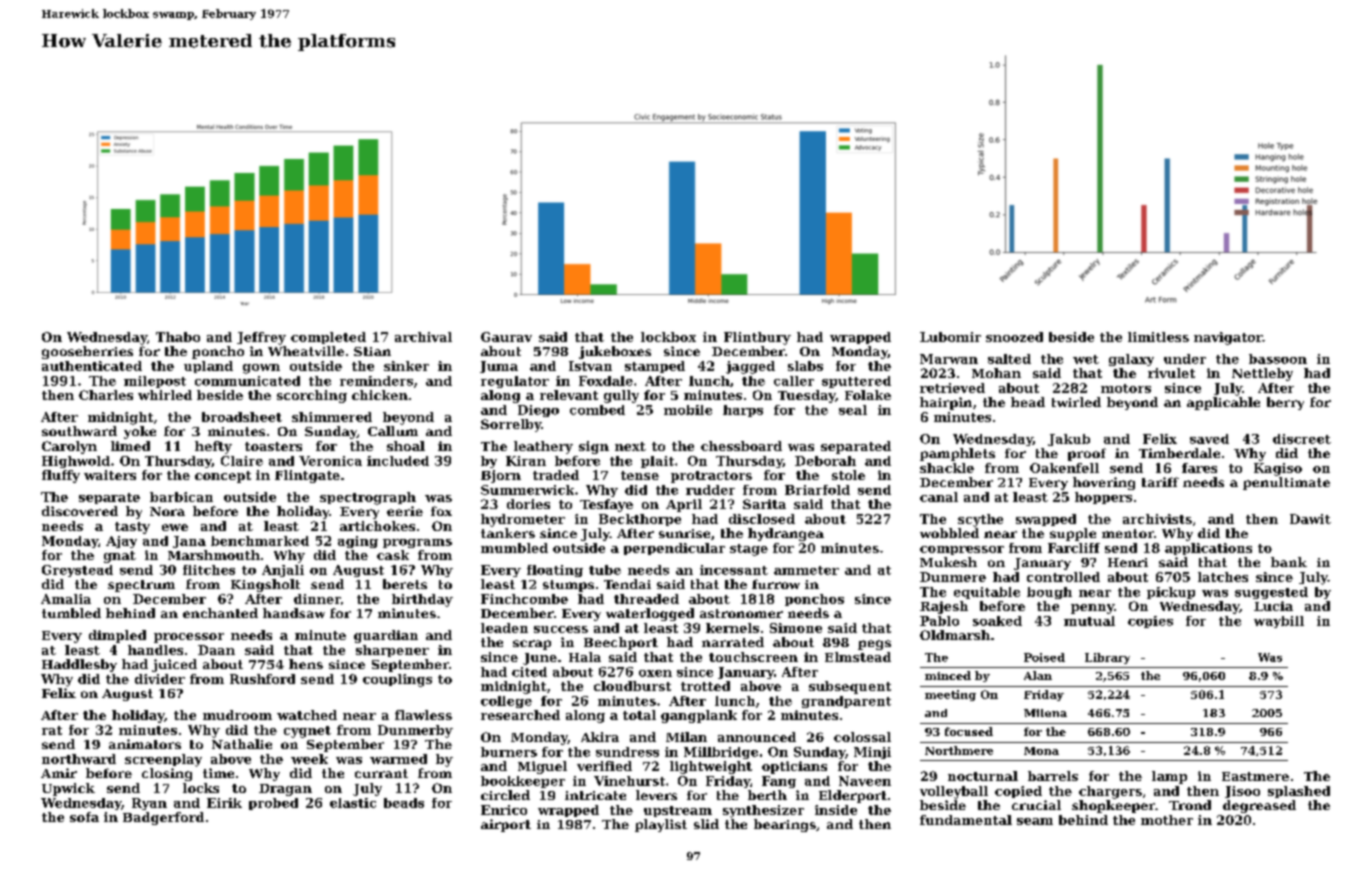 The image size is (1372, 887). Describe the element at coordinates (1150, 622) in the image. I see `copies` at that location.
